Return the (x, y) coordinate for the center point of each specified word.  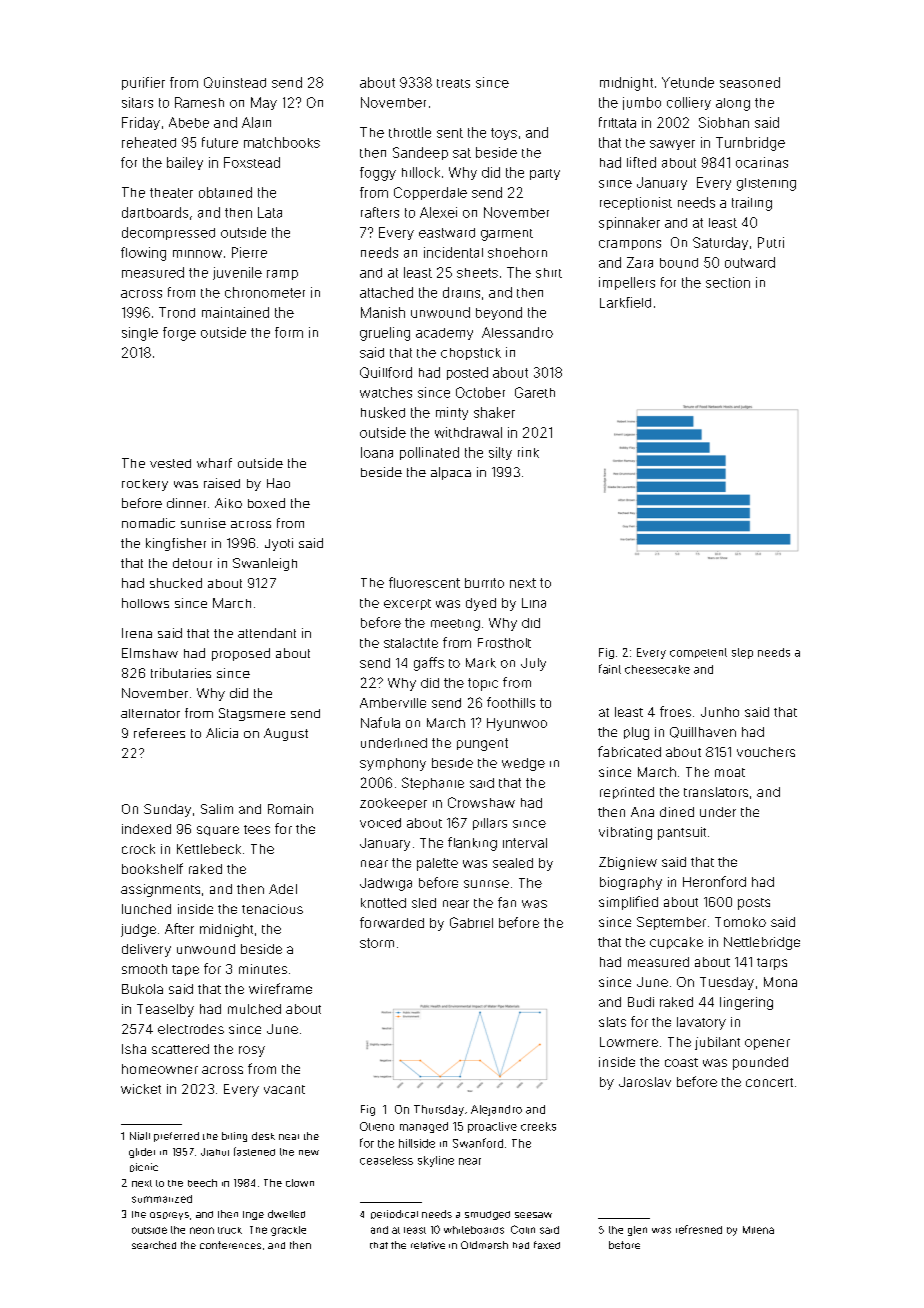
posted (467, 373)
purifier (143, 83)
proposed (241, 654)
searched (154, 1245)
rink (528, 452)
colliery (689, 103)
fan (507, 902)
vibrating (625, 833)
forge (179, 334)
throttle (410, 132)
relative (428, 1245)
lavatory (701, 1023)
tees (257, 829)
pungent (482, 744)
